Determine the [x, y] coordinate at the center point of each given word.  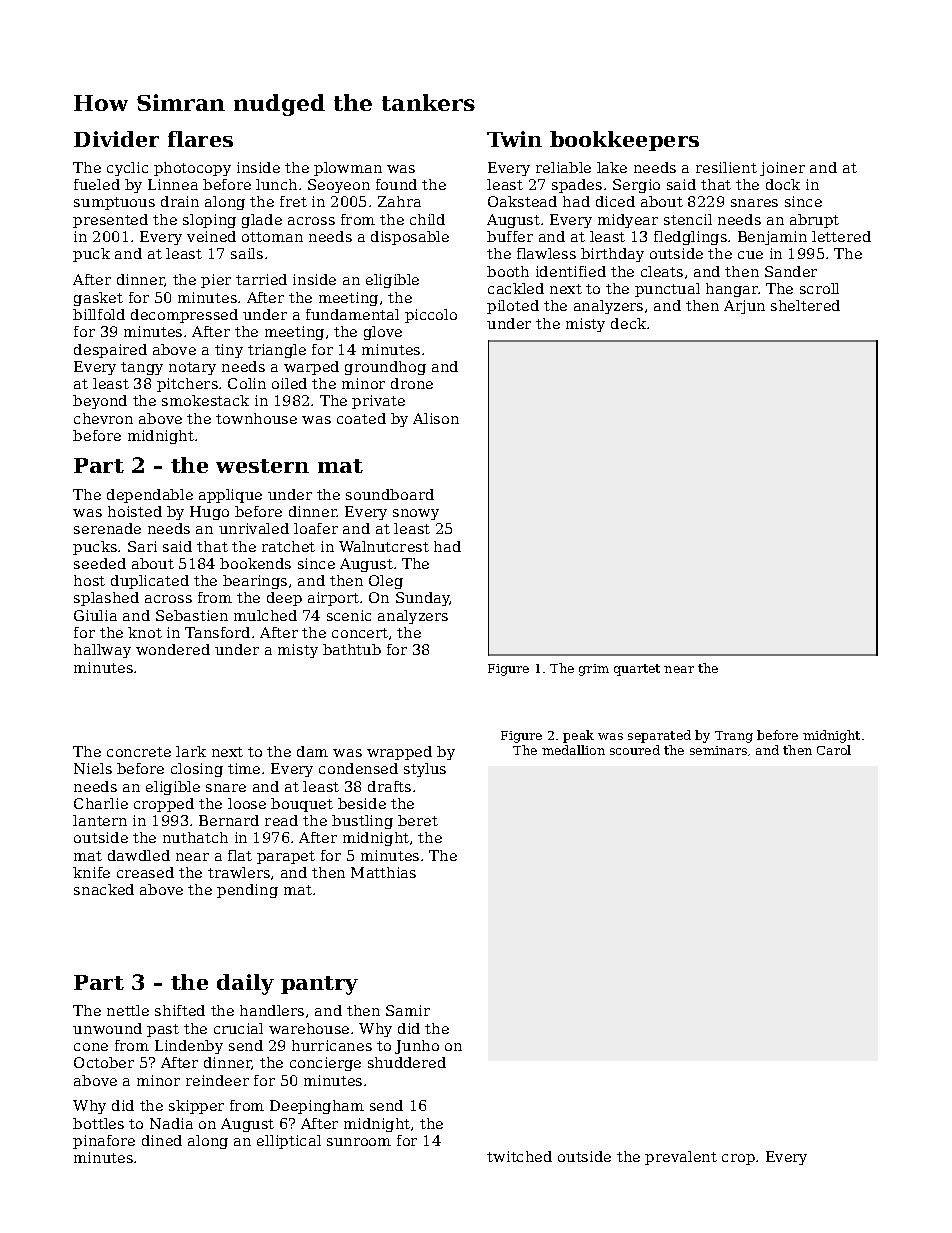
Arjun [744, 307]
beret [418, 820]
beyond [100, 402]
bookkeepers [624, 141]
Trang [734, 737]
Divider [116, 139]
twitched [519, 1156]
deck [628, 323]
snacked [104, 889]
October [104, 1062]
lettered [841, 236]
